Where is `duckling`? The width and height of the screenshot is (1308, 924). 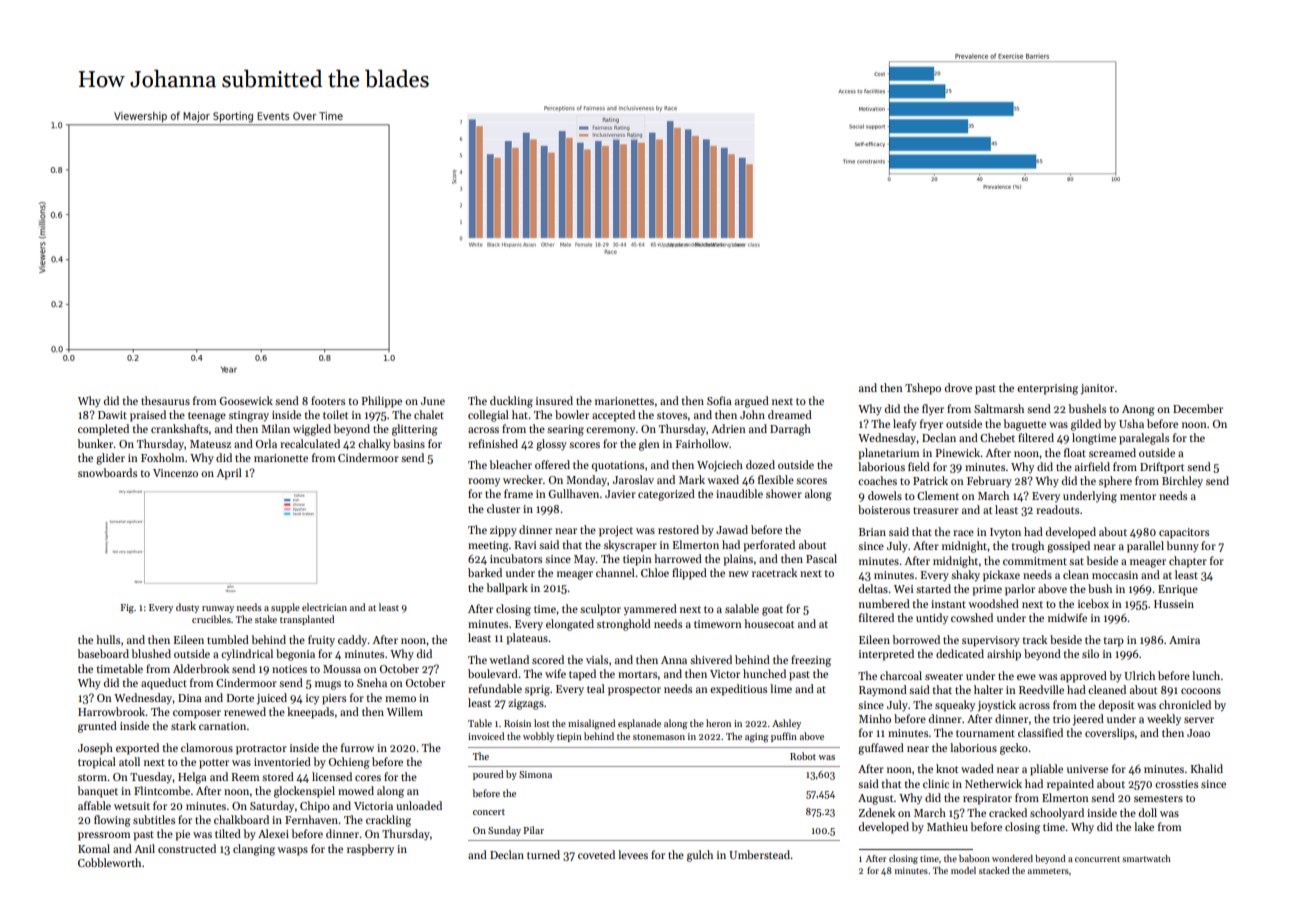
duckling is located at coordinates (511, 402).
